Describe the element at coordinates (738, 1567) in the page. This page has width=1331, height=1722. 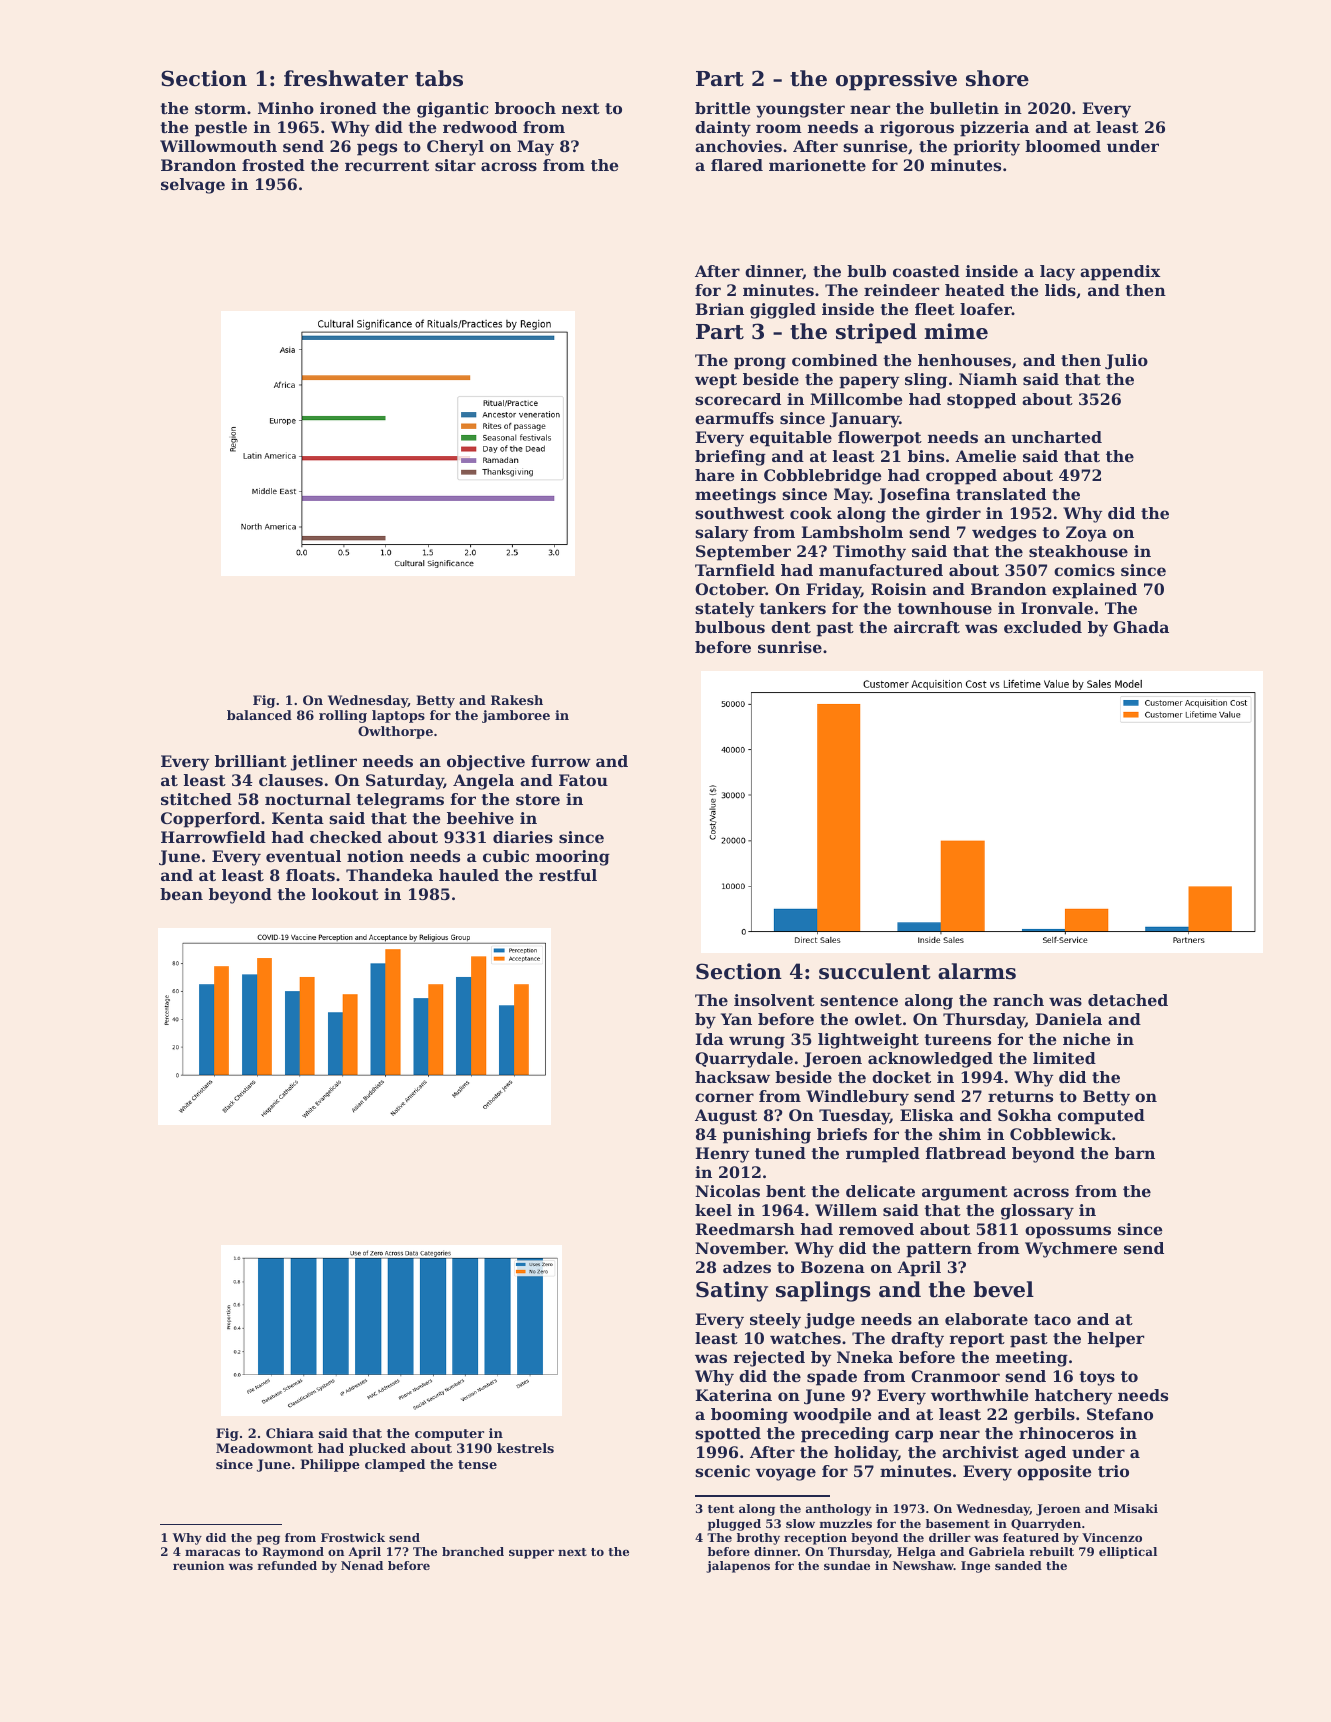
I see `jalapenos` at that location.
